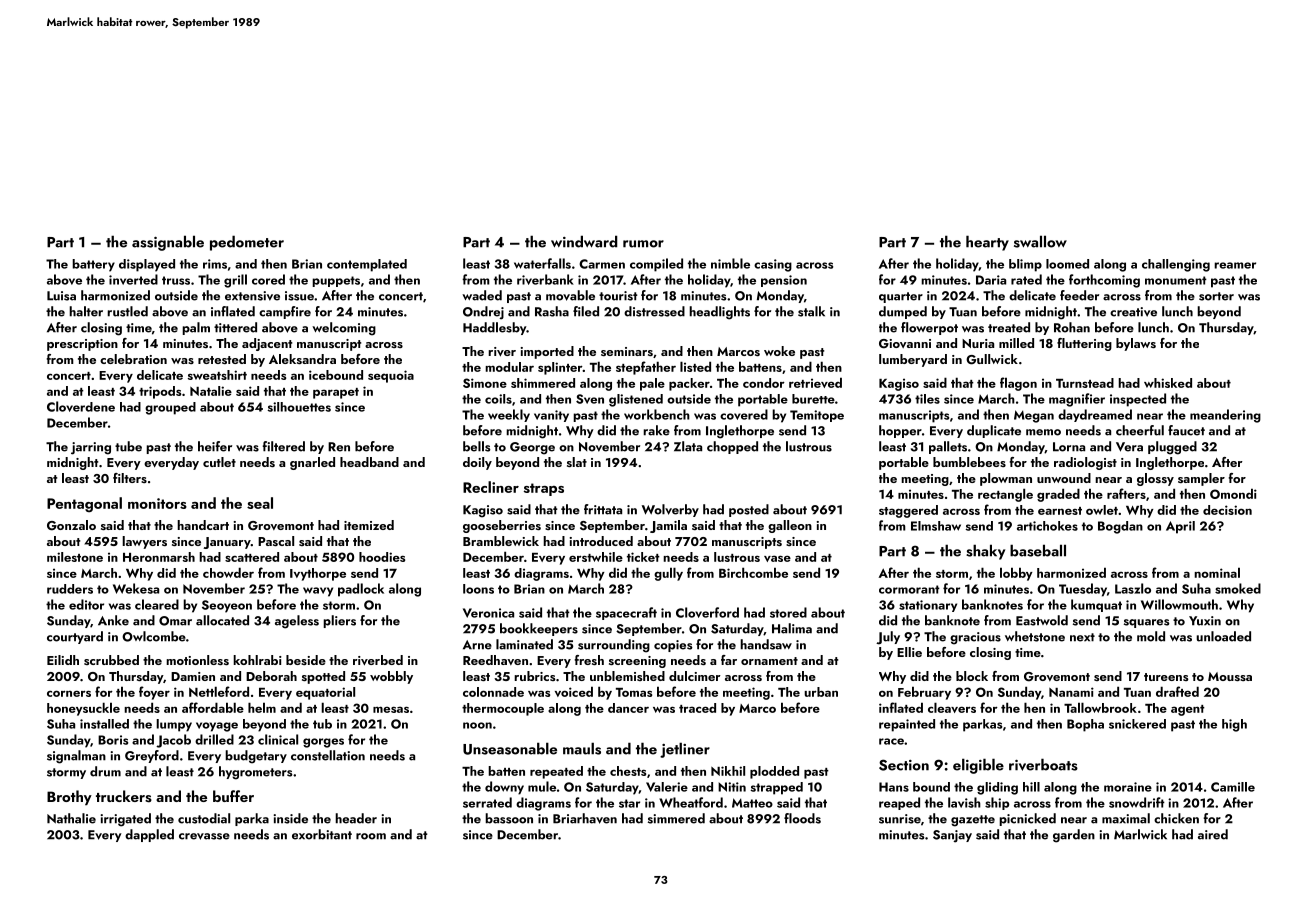 The width and height of the page is (1308, 924). What do you see at coordinates (1067, 264) in the page?
I see `loomed` at bounding box center [1067, 264].
